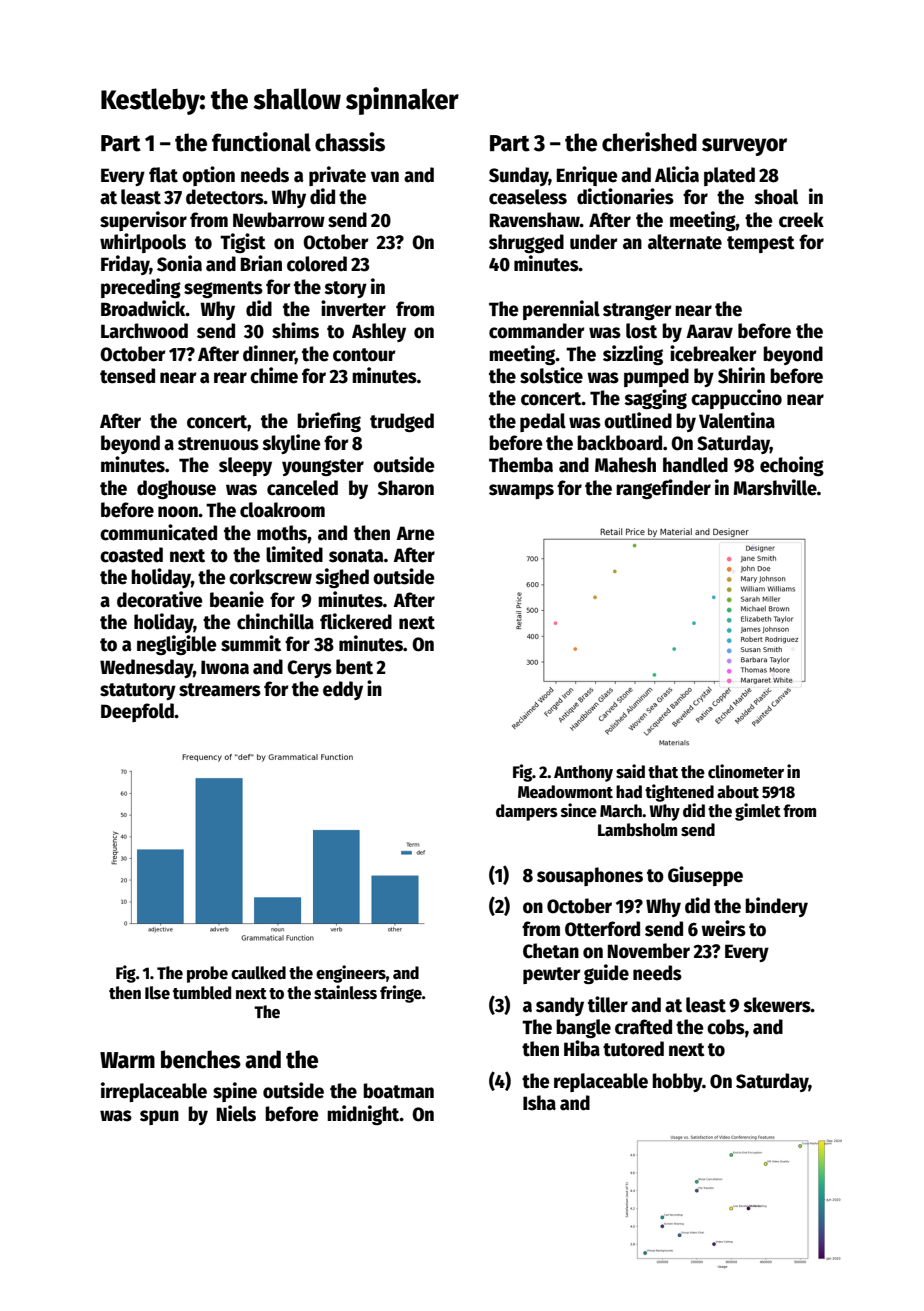 This image has height=1311, width=924. I want to click on preceding, so click(141, 288).
